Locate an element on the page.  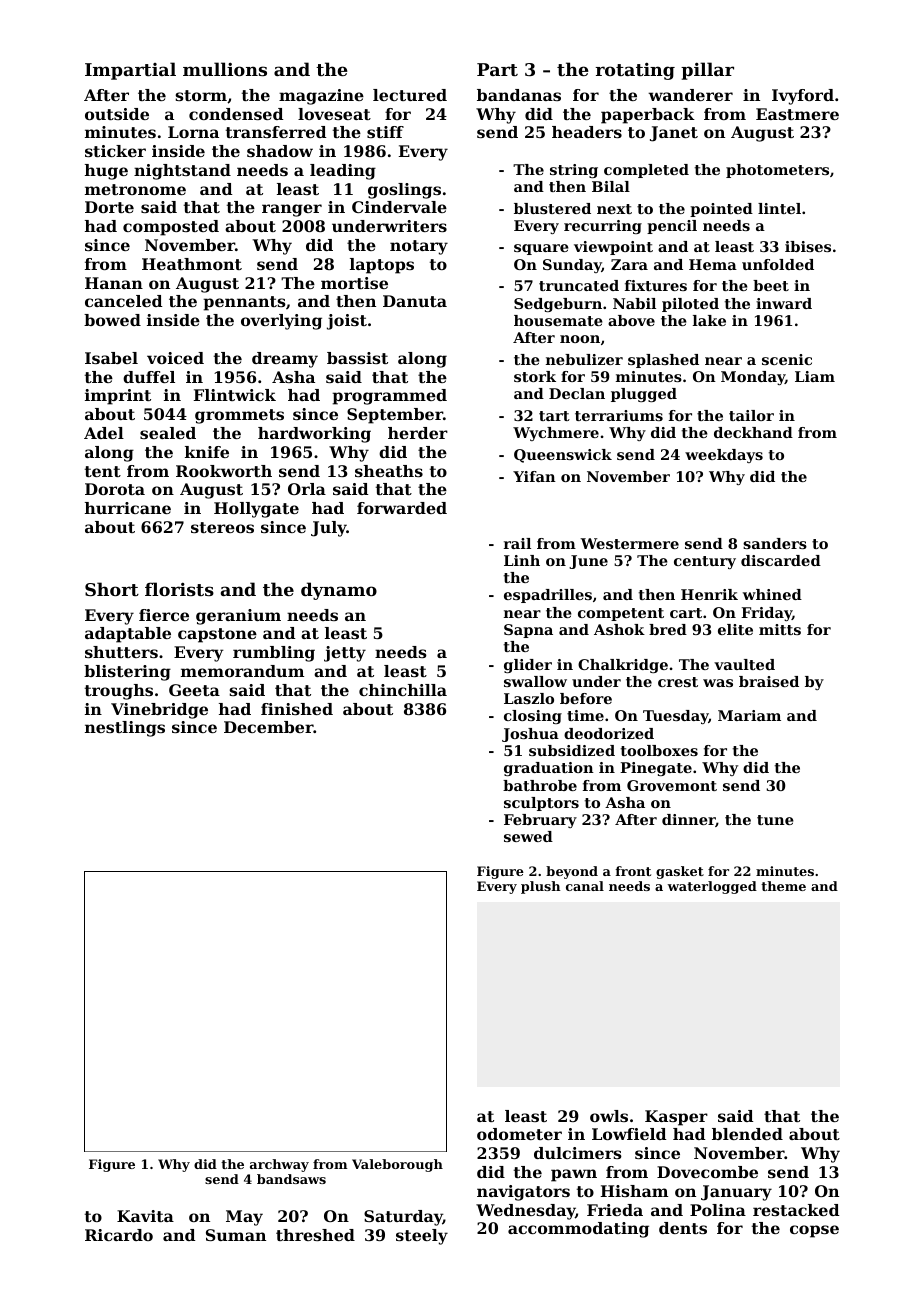
bowed is located at coordinates (112, 320).
